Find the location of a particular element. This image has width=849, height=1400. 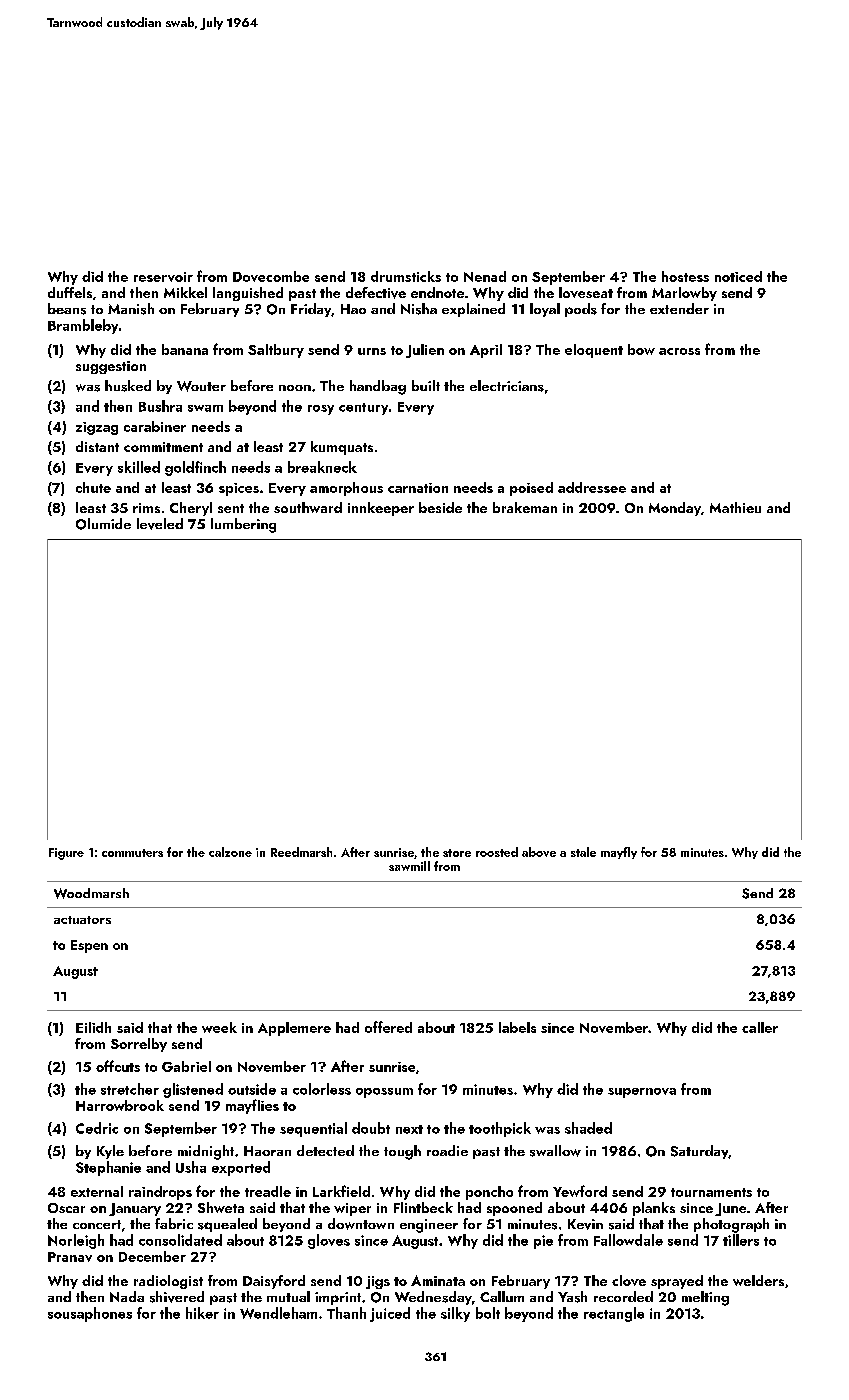

roosted is located at coordinates (497, 852).
